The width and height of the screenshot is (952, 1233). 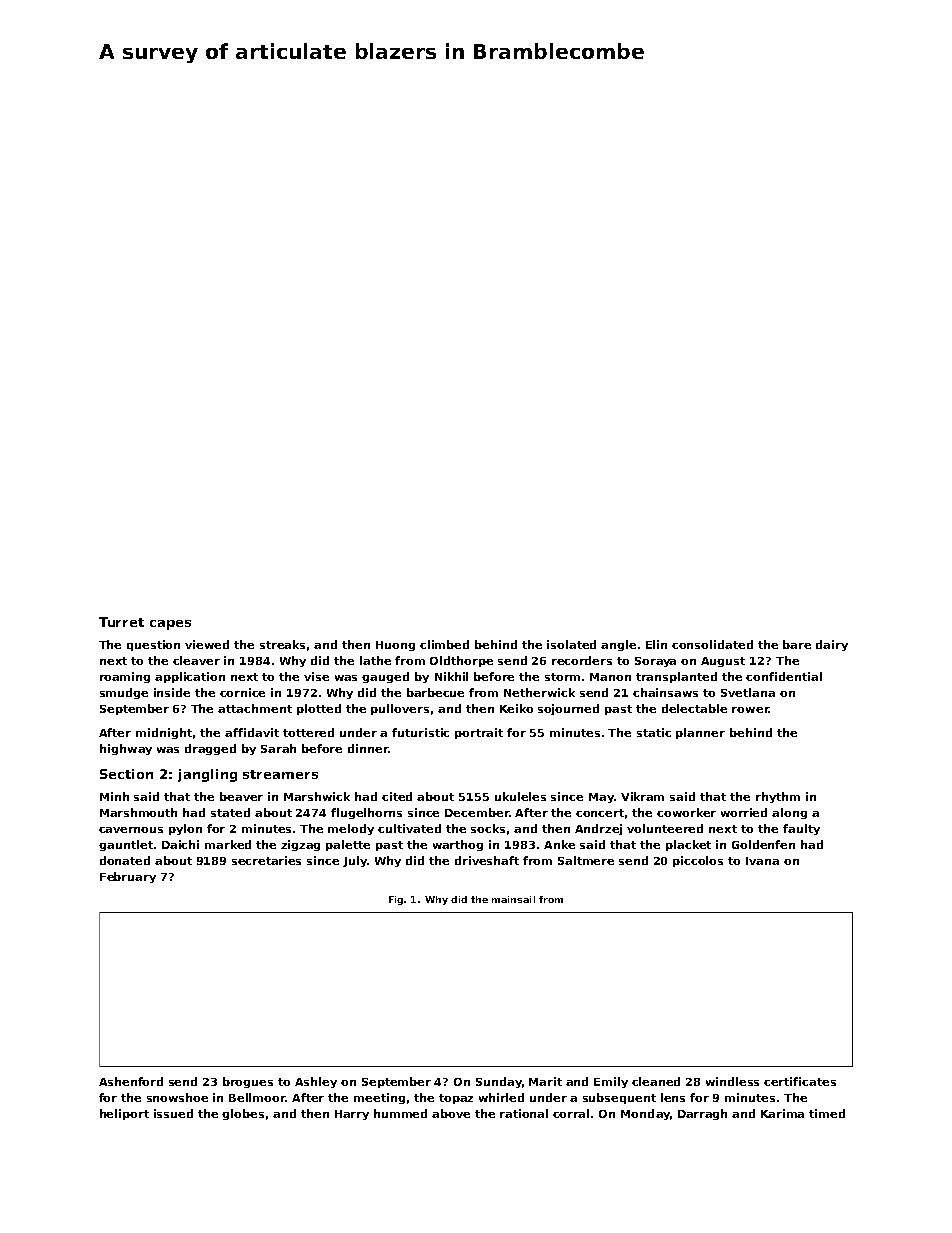 What do you see at coordinates (827, 1113) in the screenshot?
I see `timed` at bounding box center [827, 1113].
